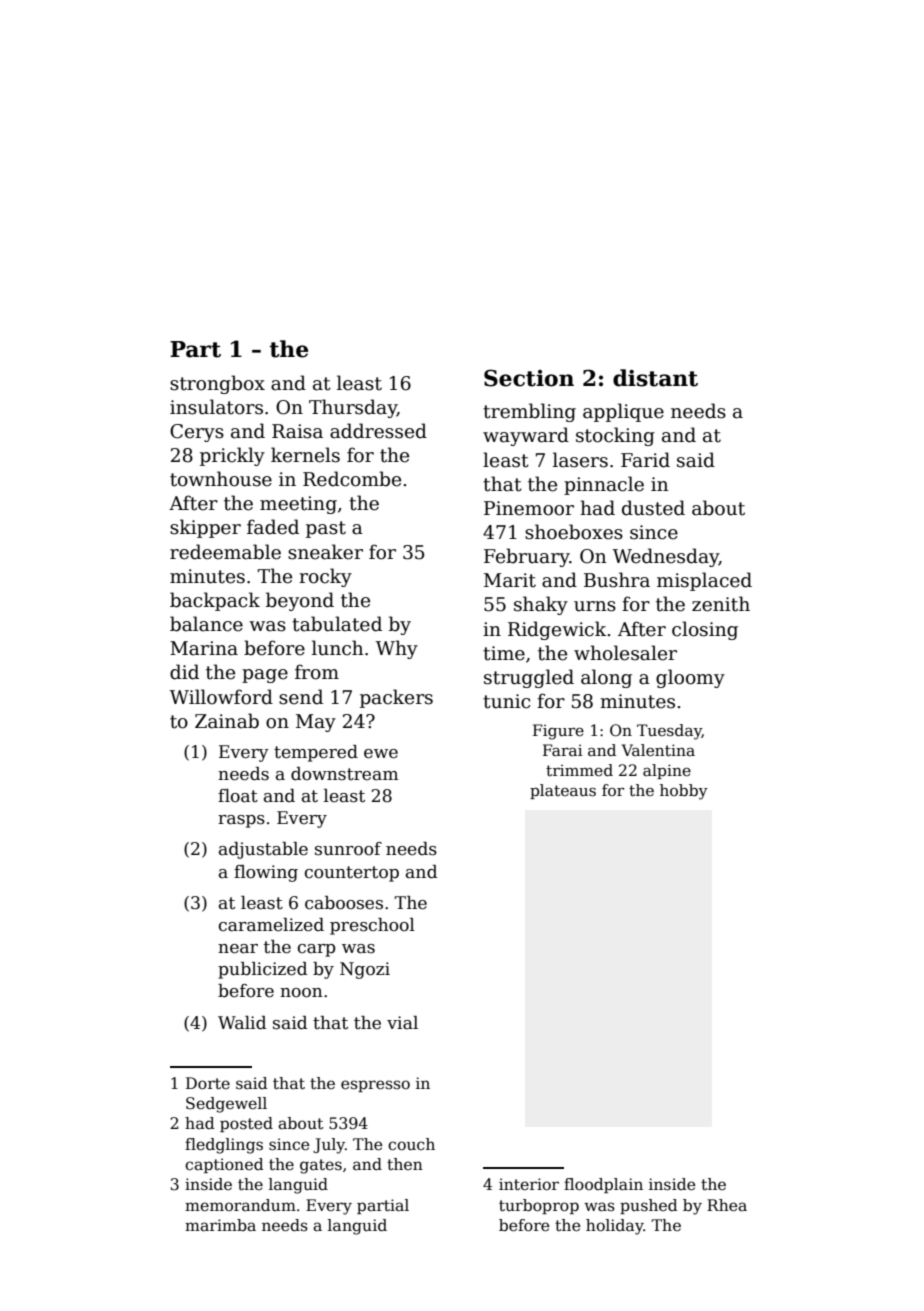 Image resolution: width=924 pixels, height=1311 pixels. What do you see at coordinates (667, 771) in the screenshot?
I see `alpine` at bounding box center [667, 771].
